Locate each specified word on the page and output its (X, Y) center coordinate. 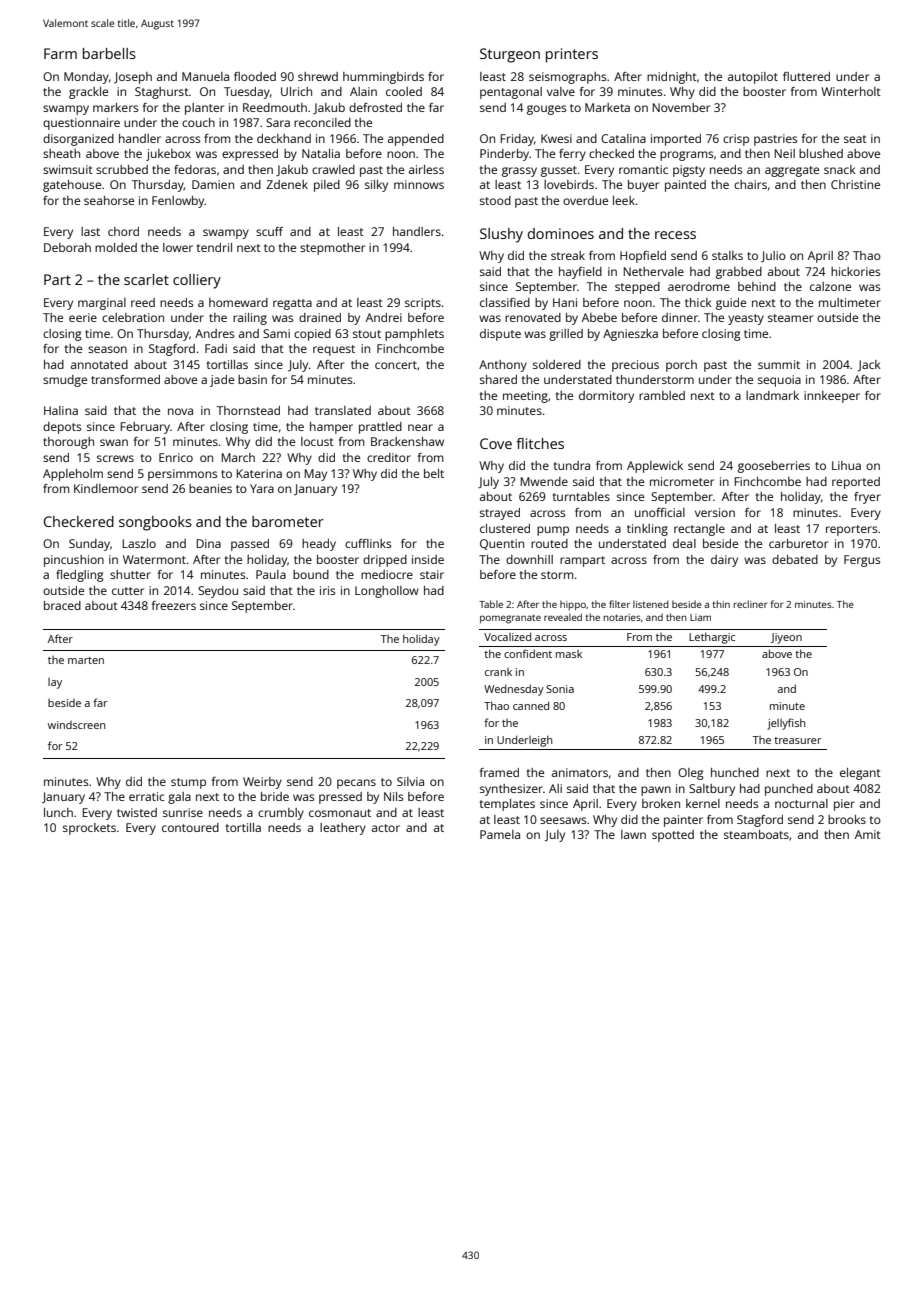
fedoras (195, 169)
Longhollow (387, 592)
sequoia (779, 381)
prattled (380, 428)
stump (188, 783)
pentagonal (511, 93)
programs (686, 156)
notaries (622, 617)
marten (86, 660)
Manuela (205, 76)
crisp (736, 140)
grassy (519, 172)
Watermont (154, 559)
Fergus (862, 561)
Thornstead (248, 410)
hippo (573, 605)
